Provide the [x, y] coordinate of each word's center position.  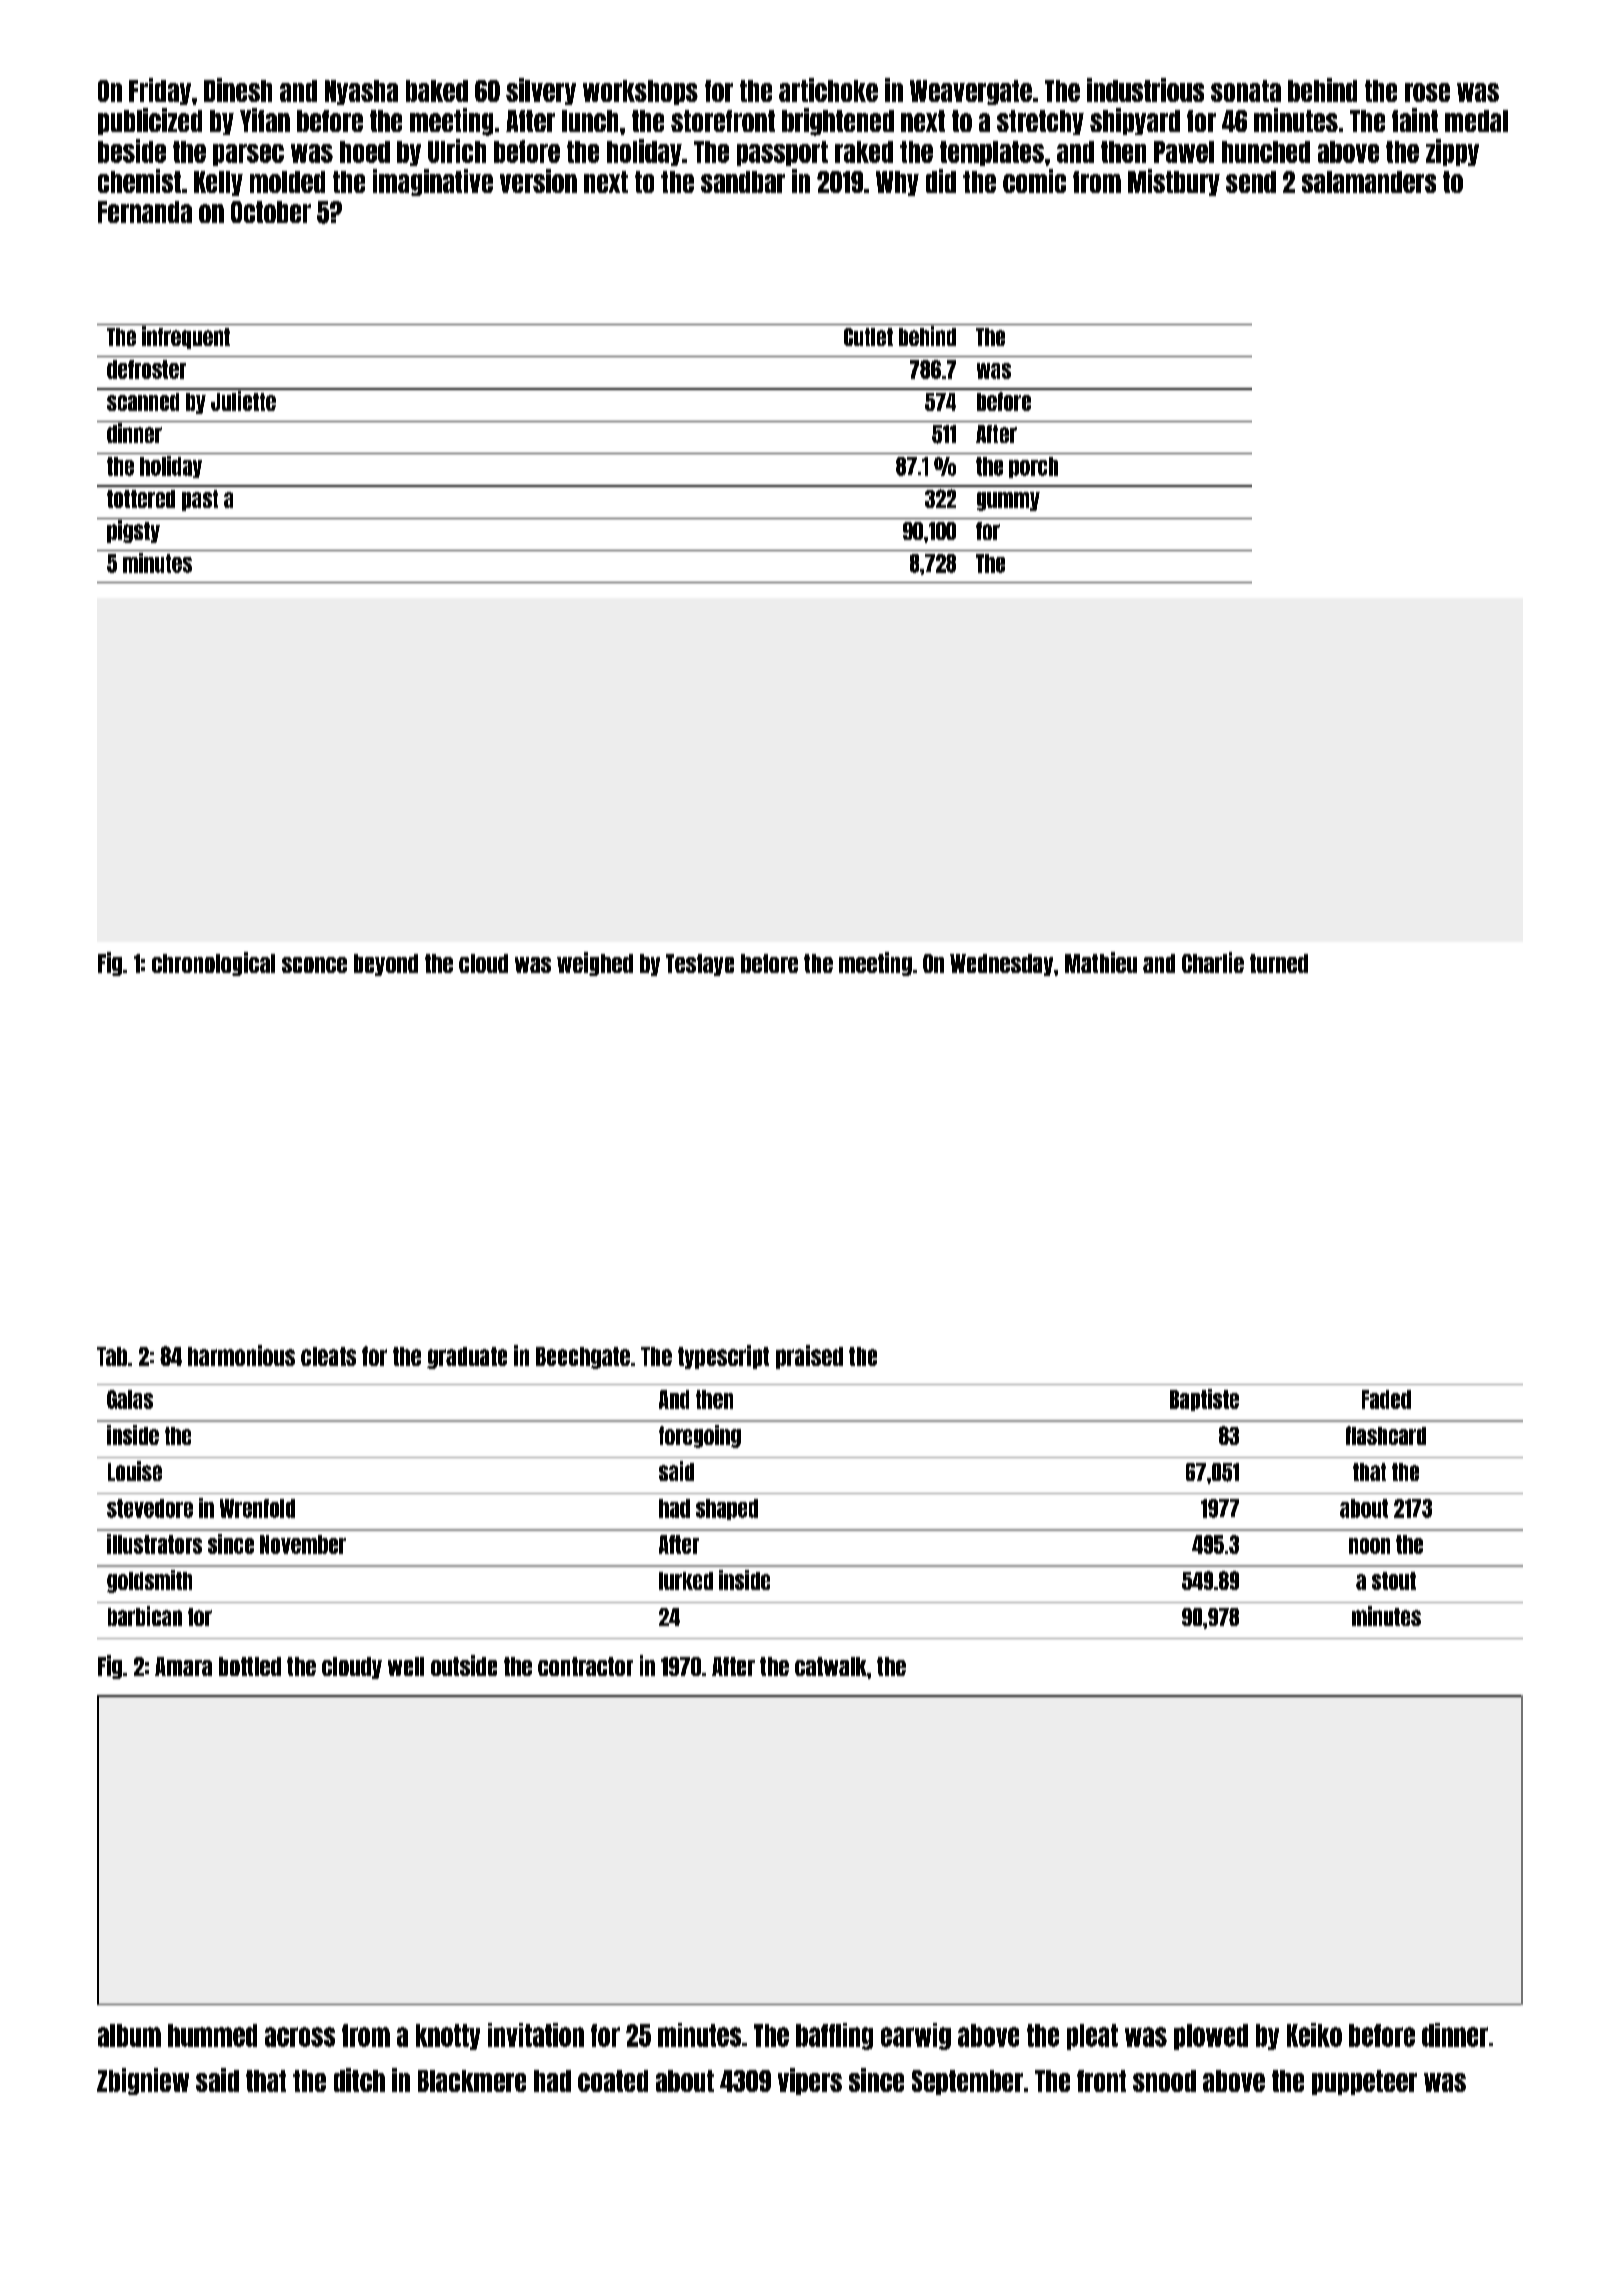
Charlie [1213, 962]
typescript [723, 1357]
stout [1394, 1581]
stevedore [150, 1508]
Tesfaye [700, 965]
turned [1279, 963]
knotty [448, 2037]
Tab [112, 1356]
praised [809, 1357]
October [271, 212]
